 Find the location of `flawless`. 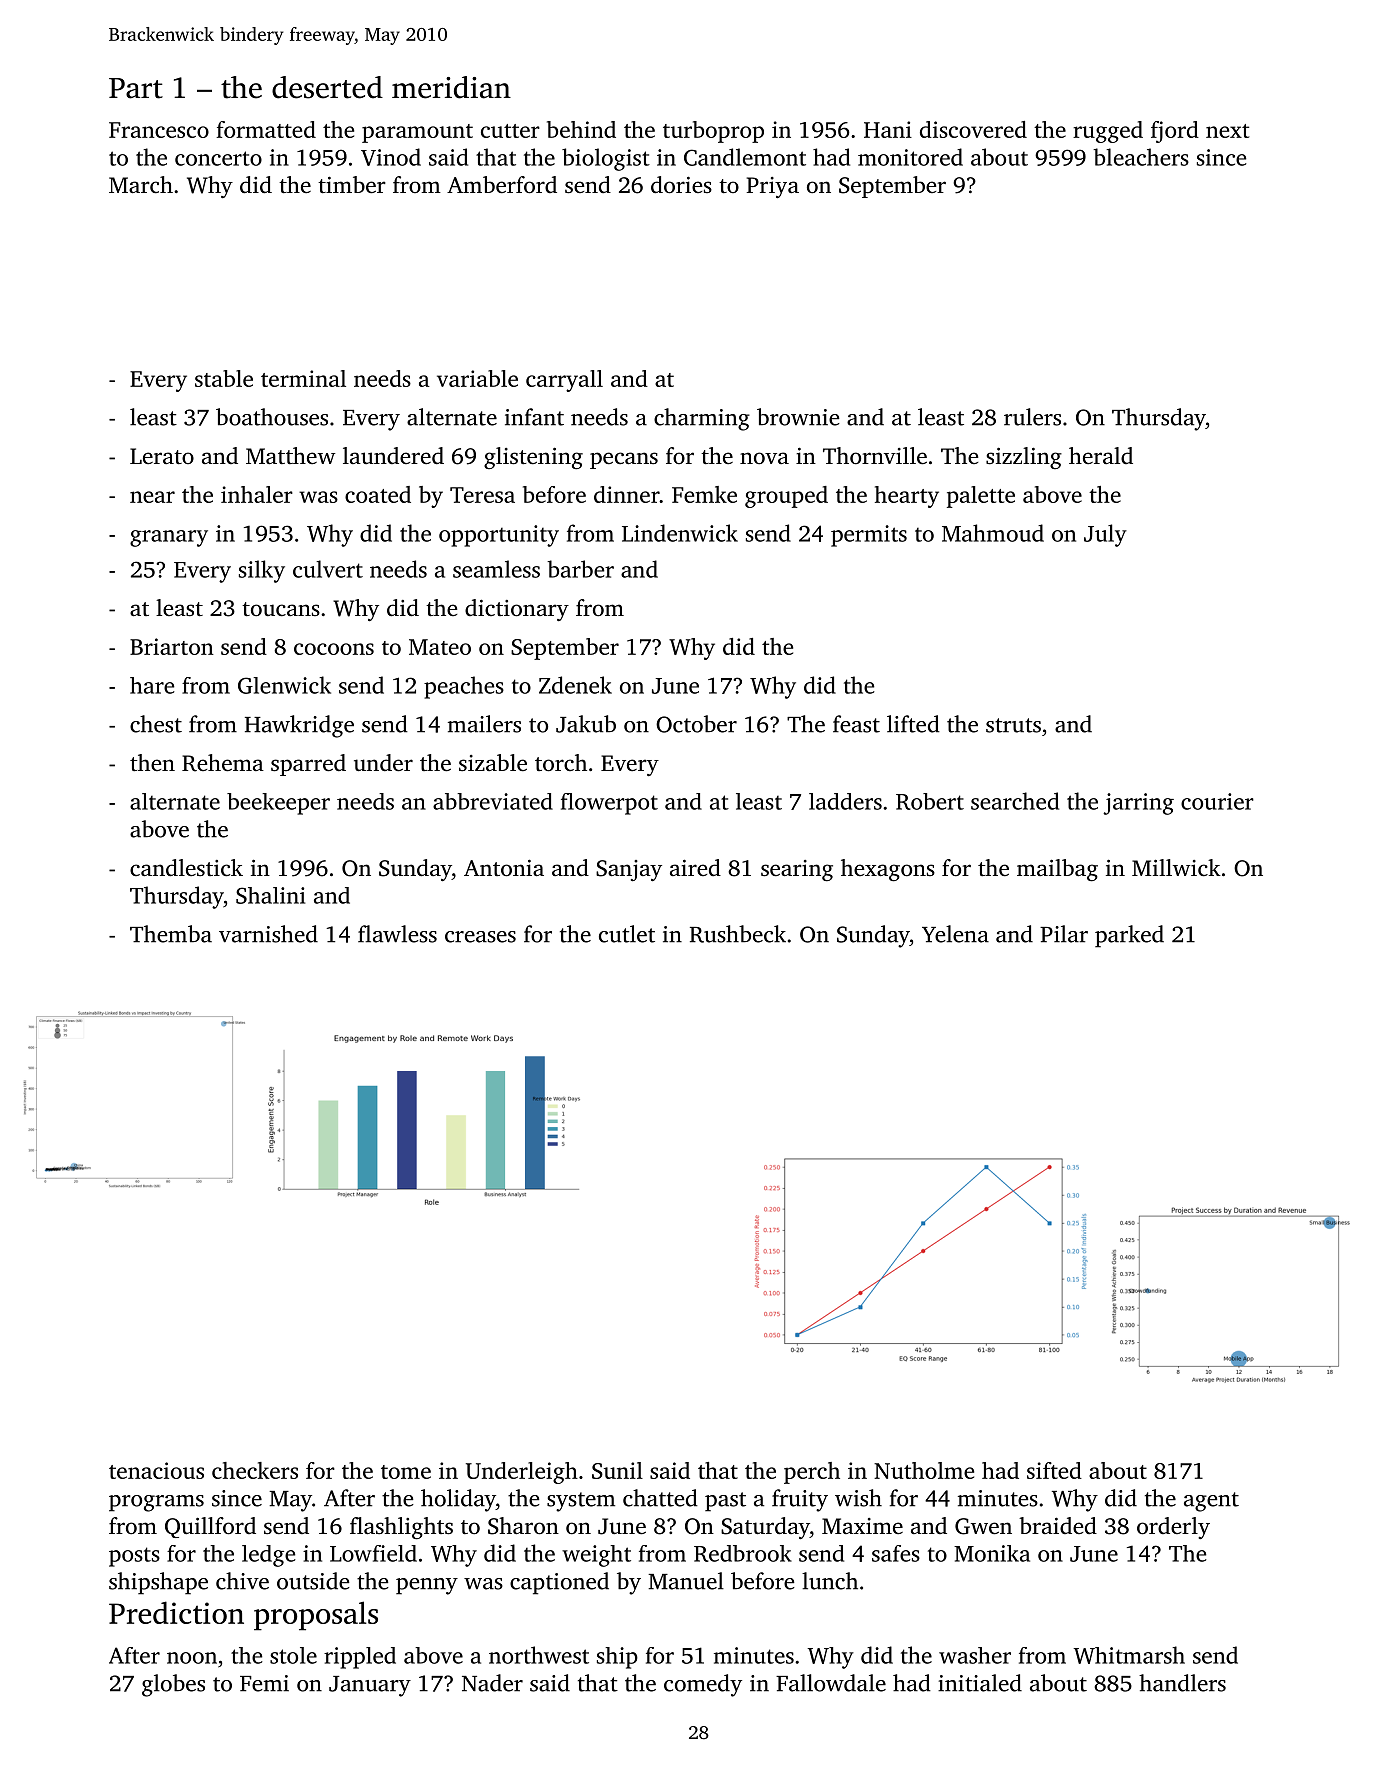

flawless is located at coordinates (397, 934).
